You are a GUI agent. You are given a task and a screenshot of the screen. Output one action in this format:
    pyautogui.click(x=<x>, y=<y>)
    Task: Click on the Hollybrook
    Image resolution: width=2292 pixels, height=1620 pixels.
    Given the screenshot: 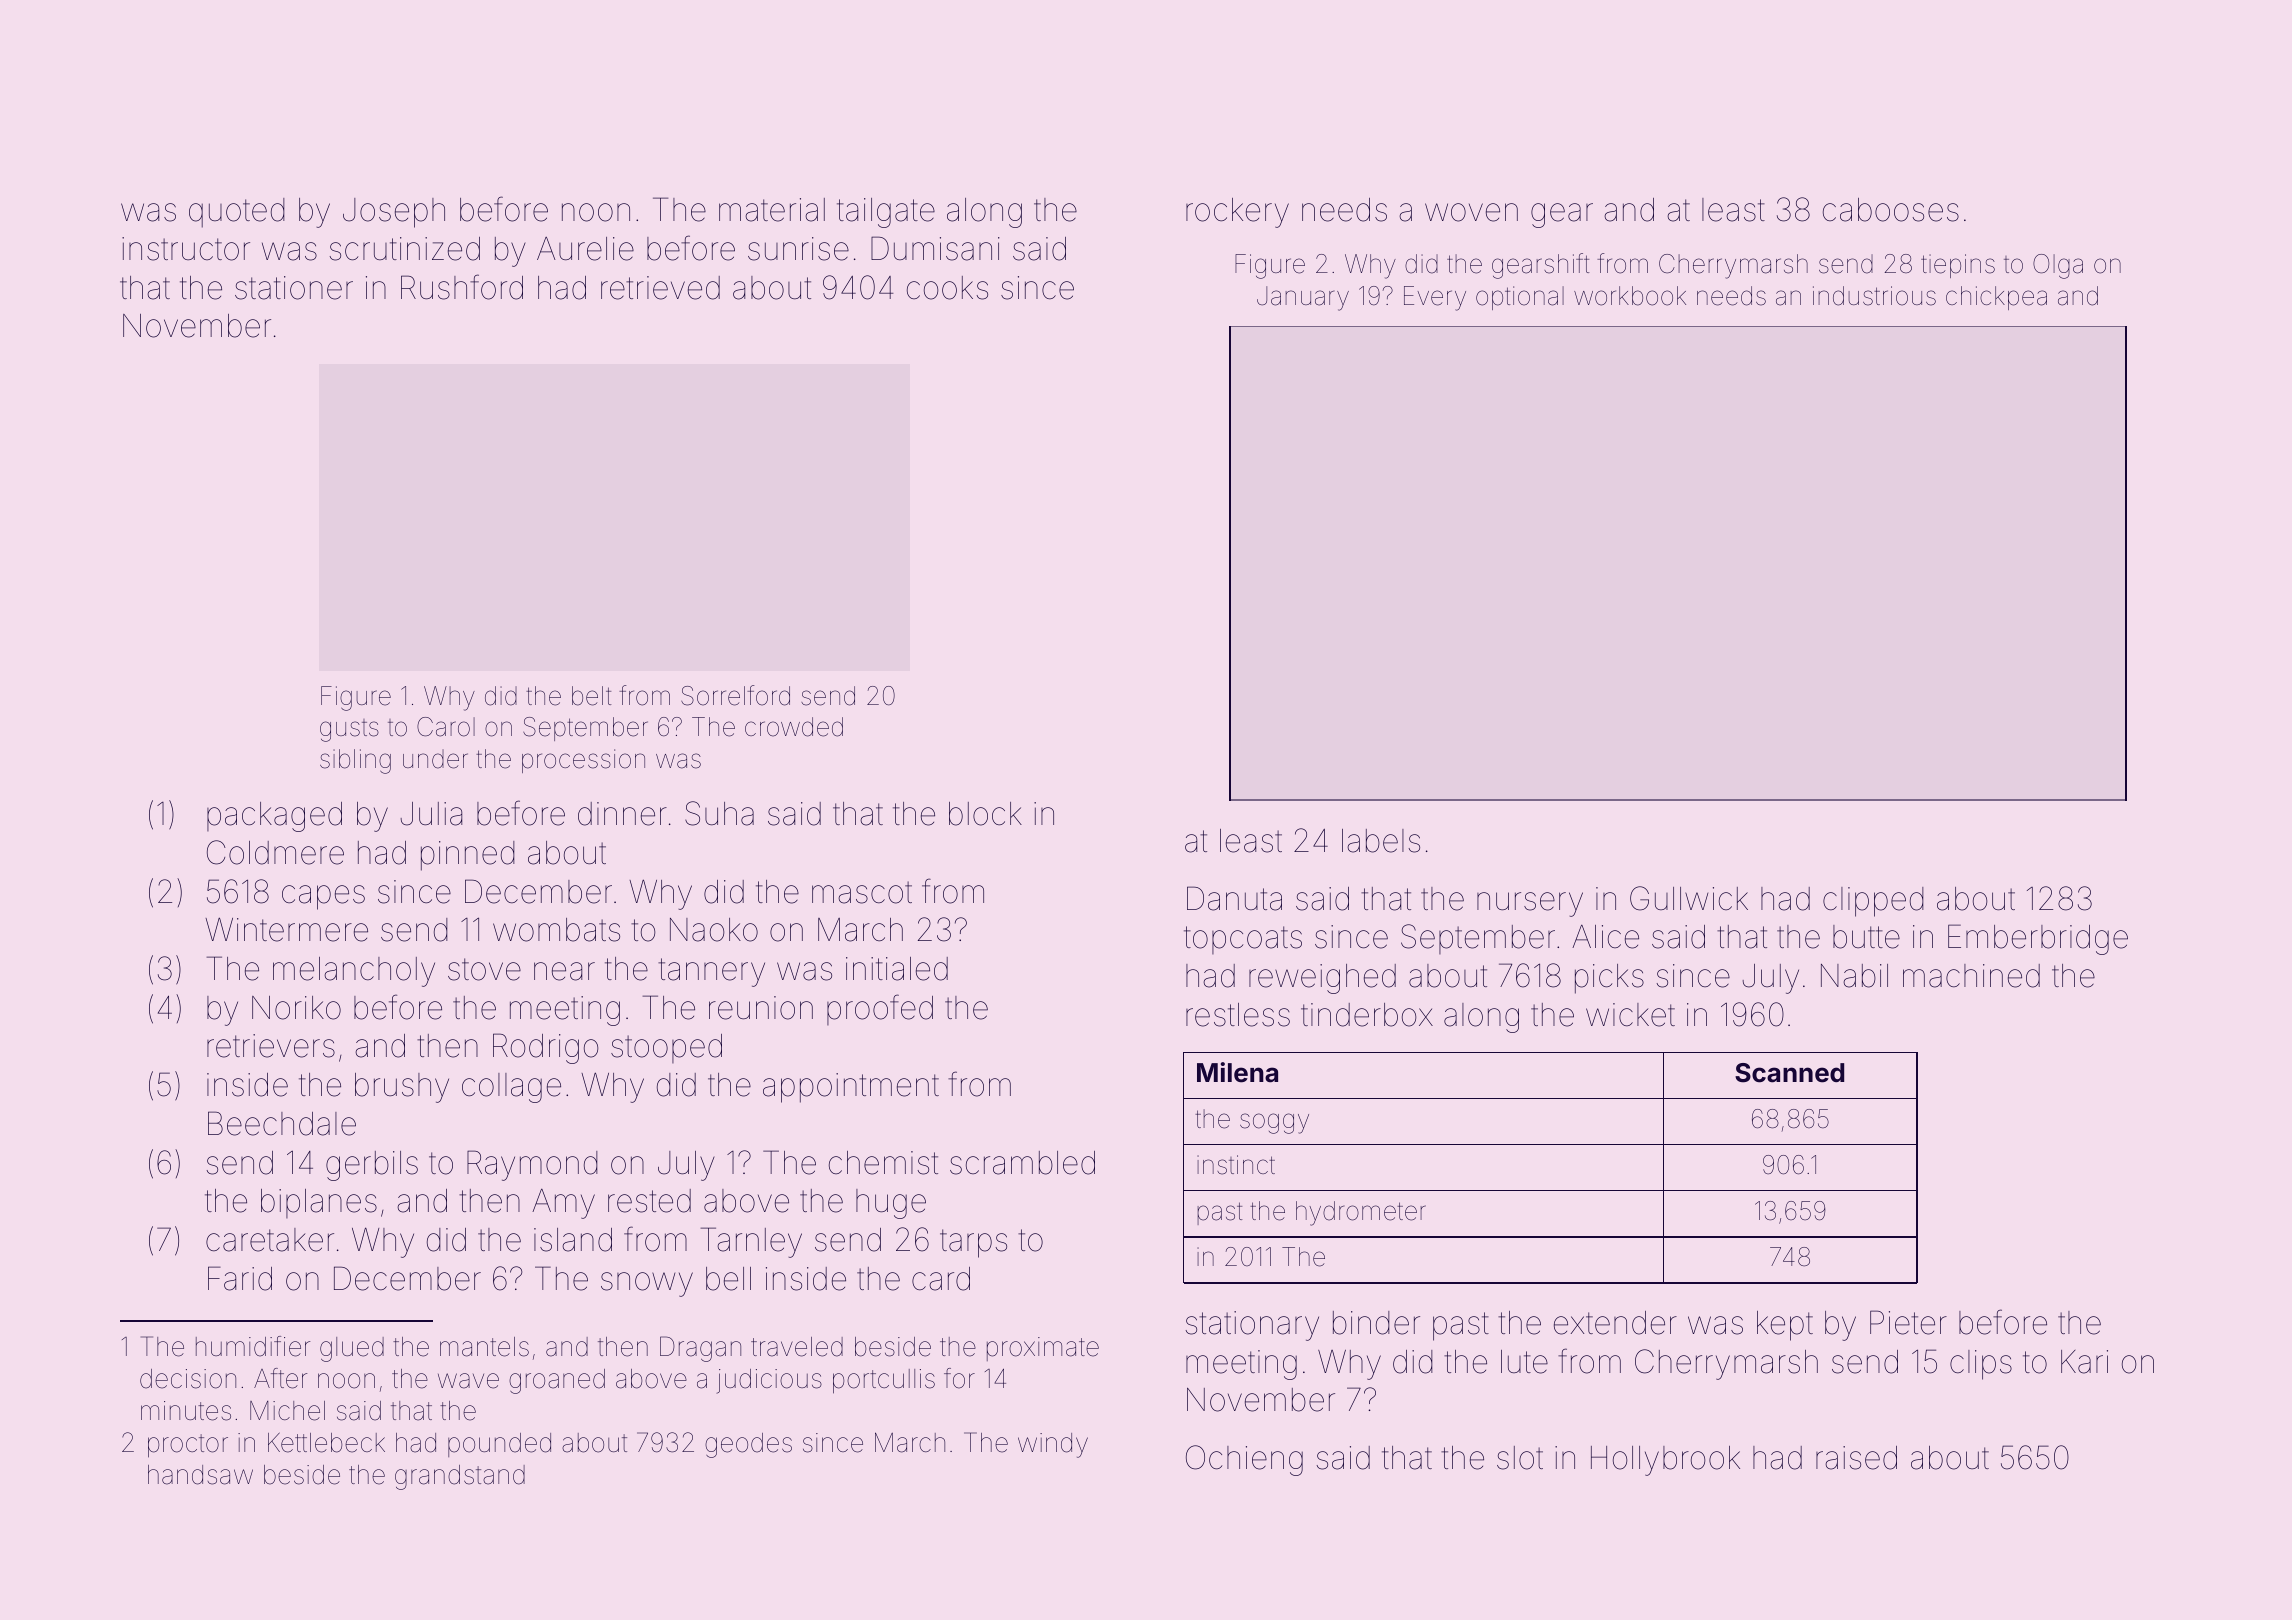 What is the action you would take?
    pyautogui.click(x=1665, y=1461)
